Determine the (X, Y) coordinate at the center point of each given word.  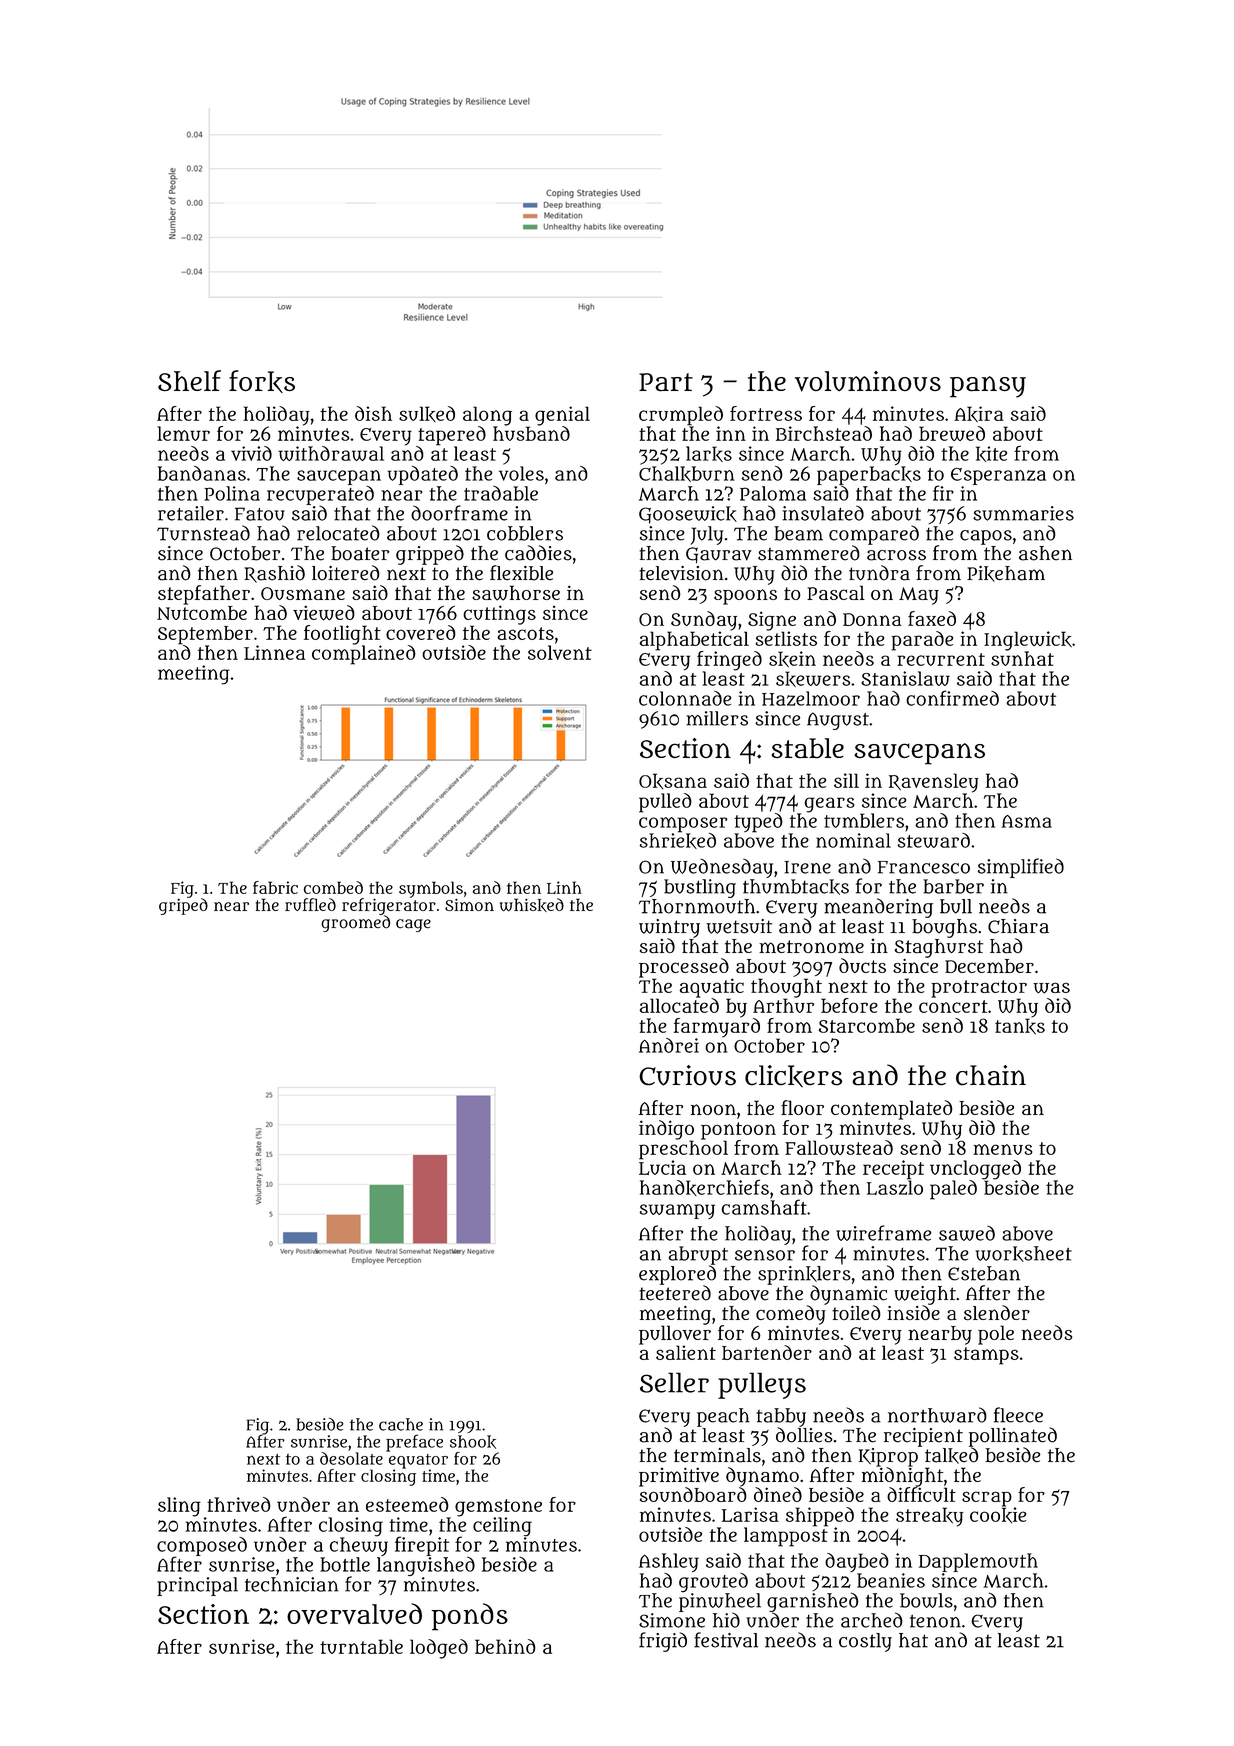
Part (666, 382)
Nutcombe (202, 613)
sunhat (1022, 658)
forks (262, 381)
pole (996, 1335)
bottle (345, 1564)
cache (401, 1424)
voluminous (868, 381)
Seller (674, 1382)
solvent (560, 652)
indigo (666, 1130)
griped (183, 906)
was (1051, 988)
